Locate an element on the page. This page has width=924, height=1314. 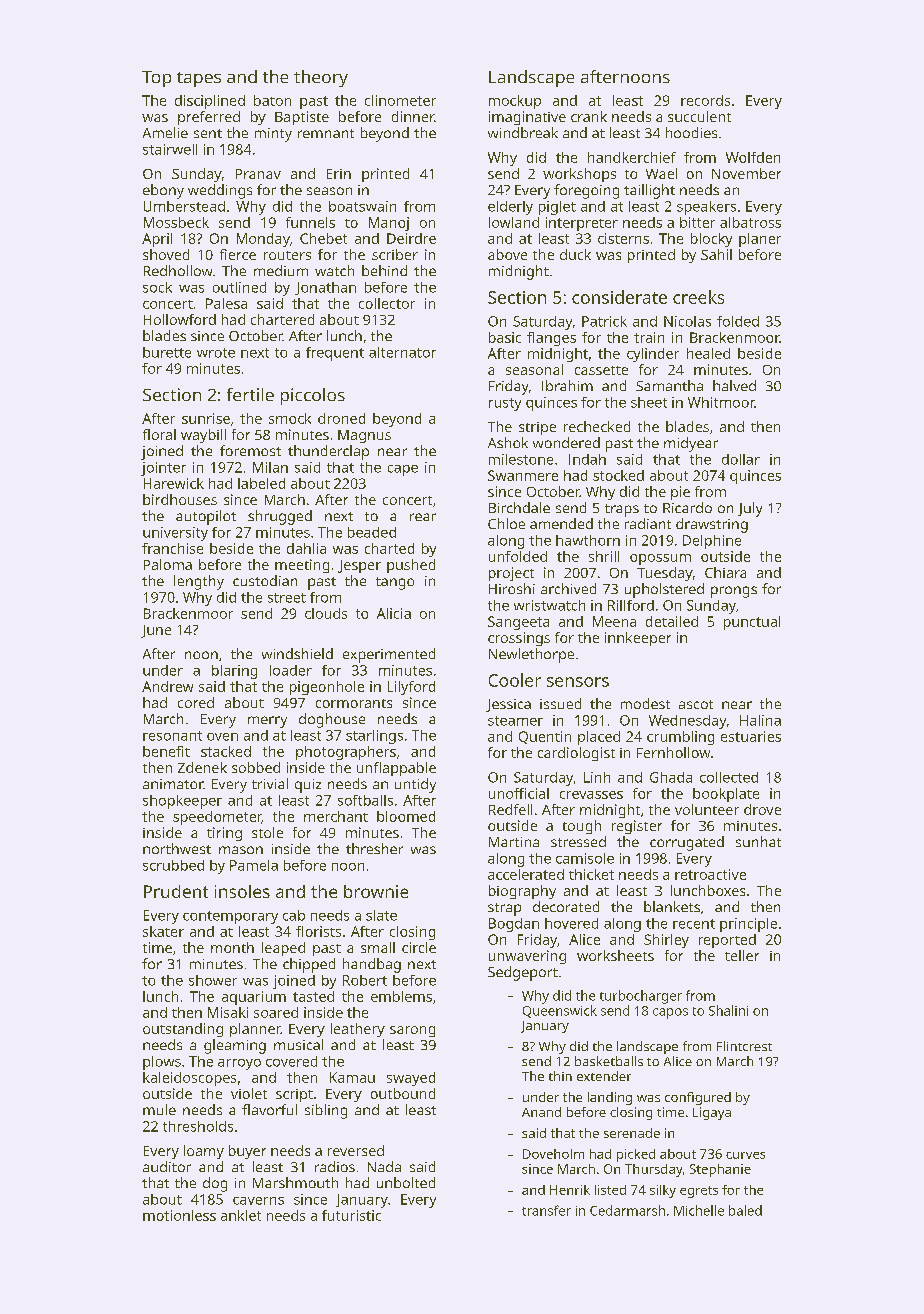
futuristic is located at coordinates (351, 1215).
